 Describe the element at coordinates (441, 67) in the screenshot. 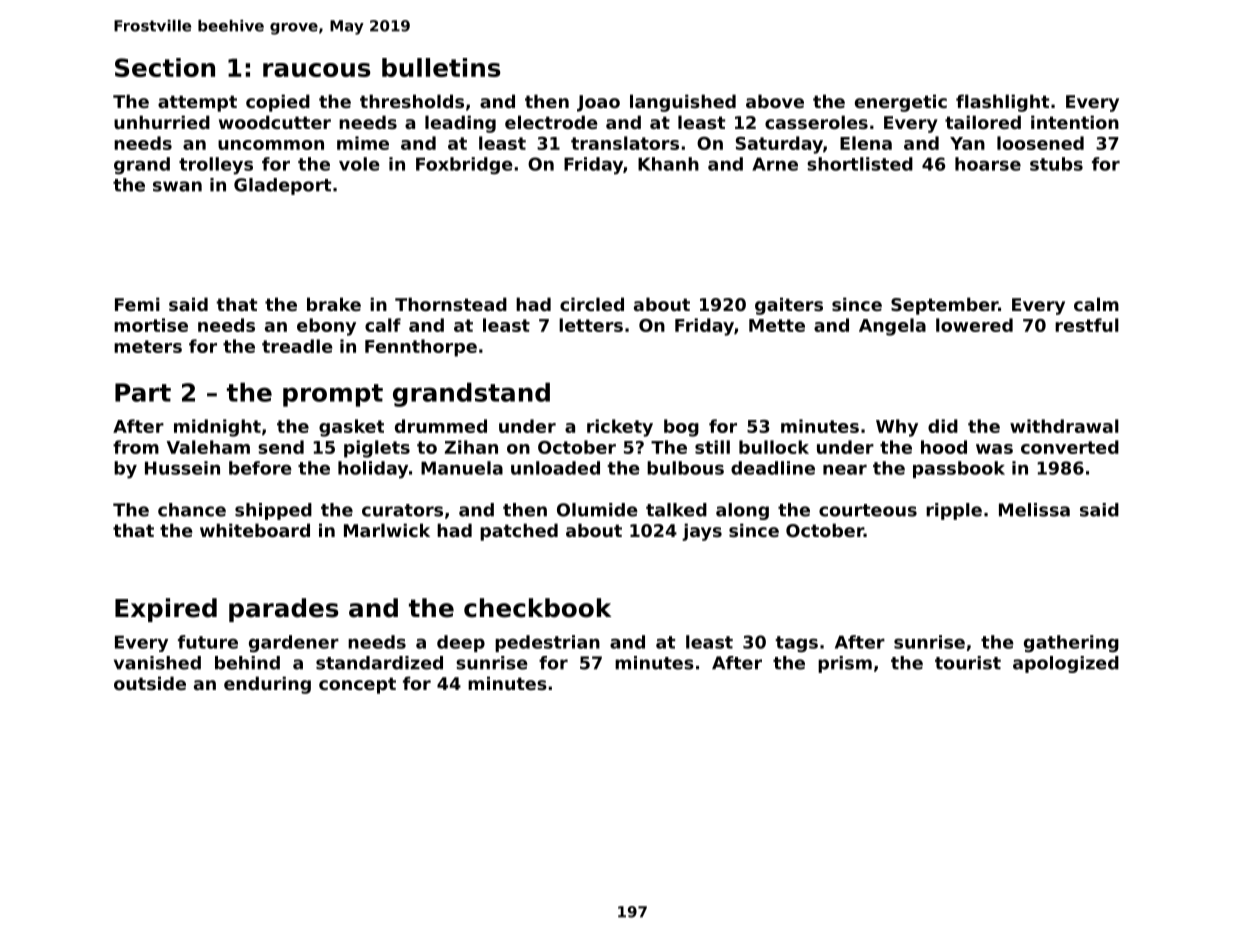

I see `bulletins` at that location.
